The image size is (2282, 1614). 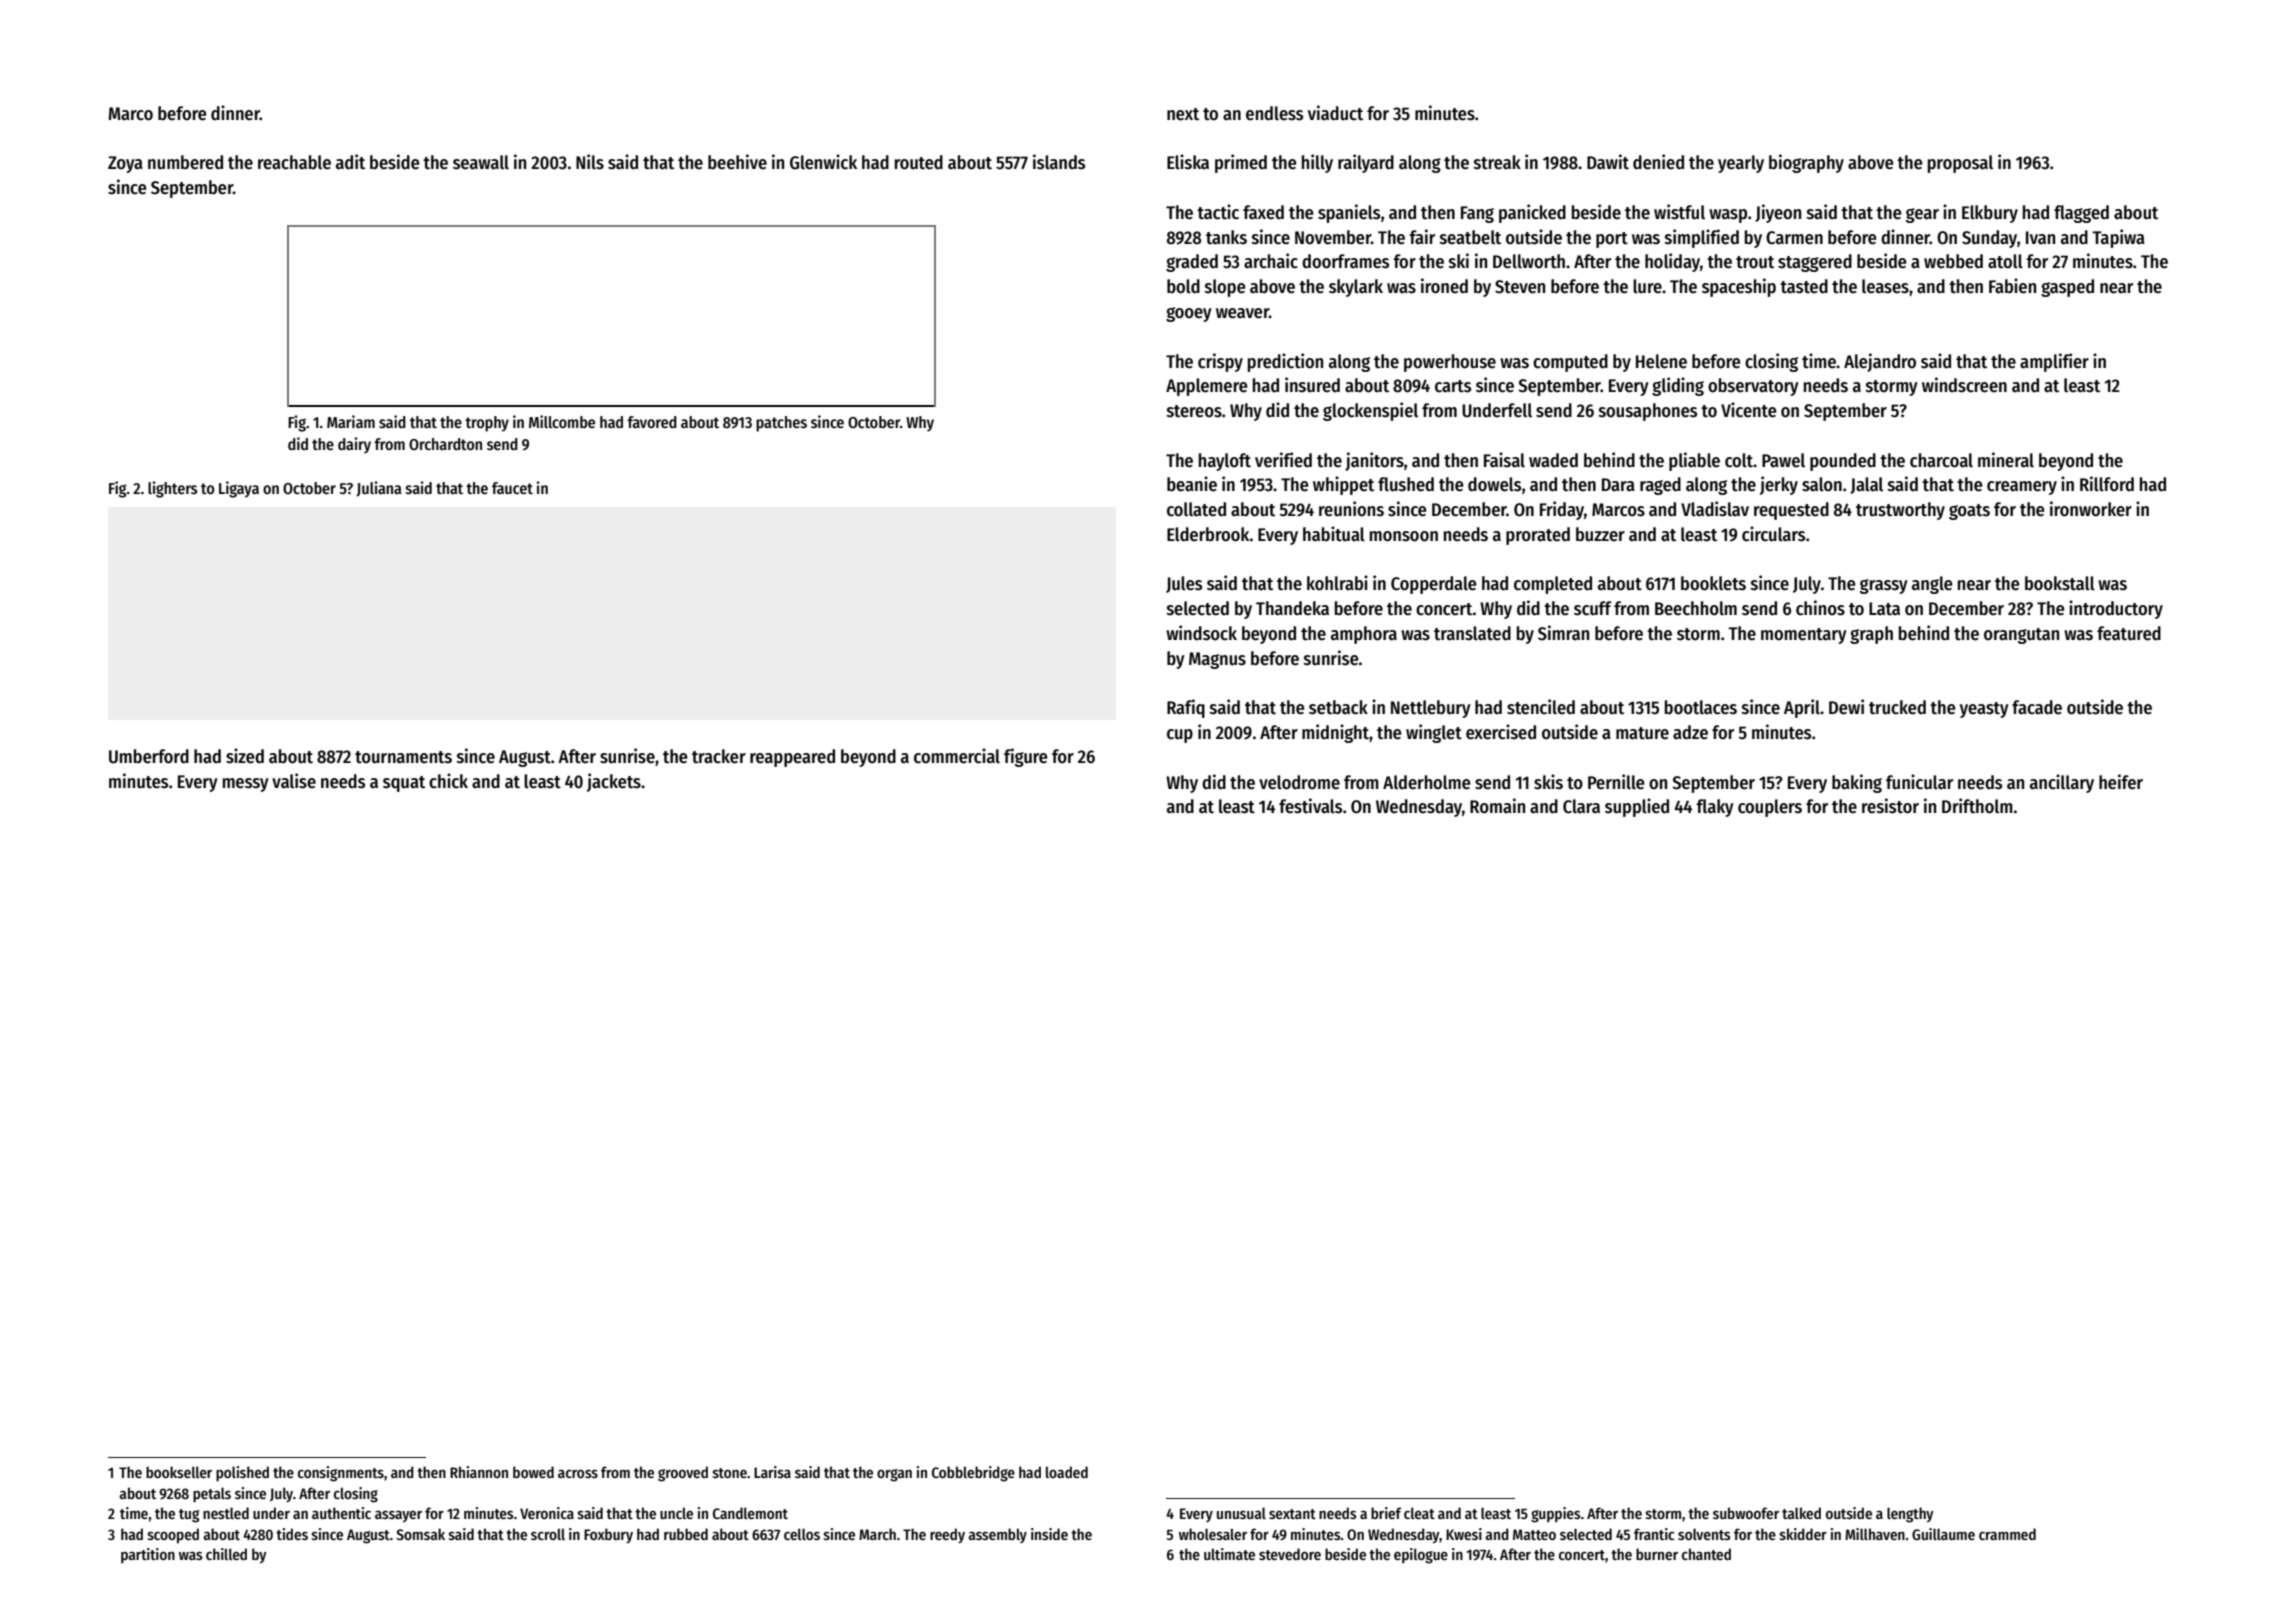 I want to click on cup, so click(x=1180, y=736).
